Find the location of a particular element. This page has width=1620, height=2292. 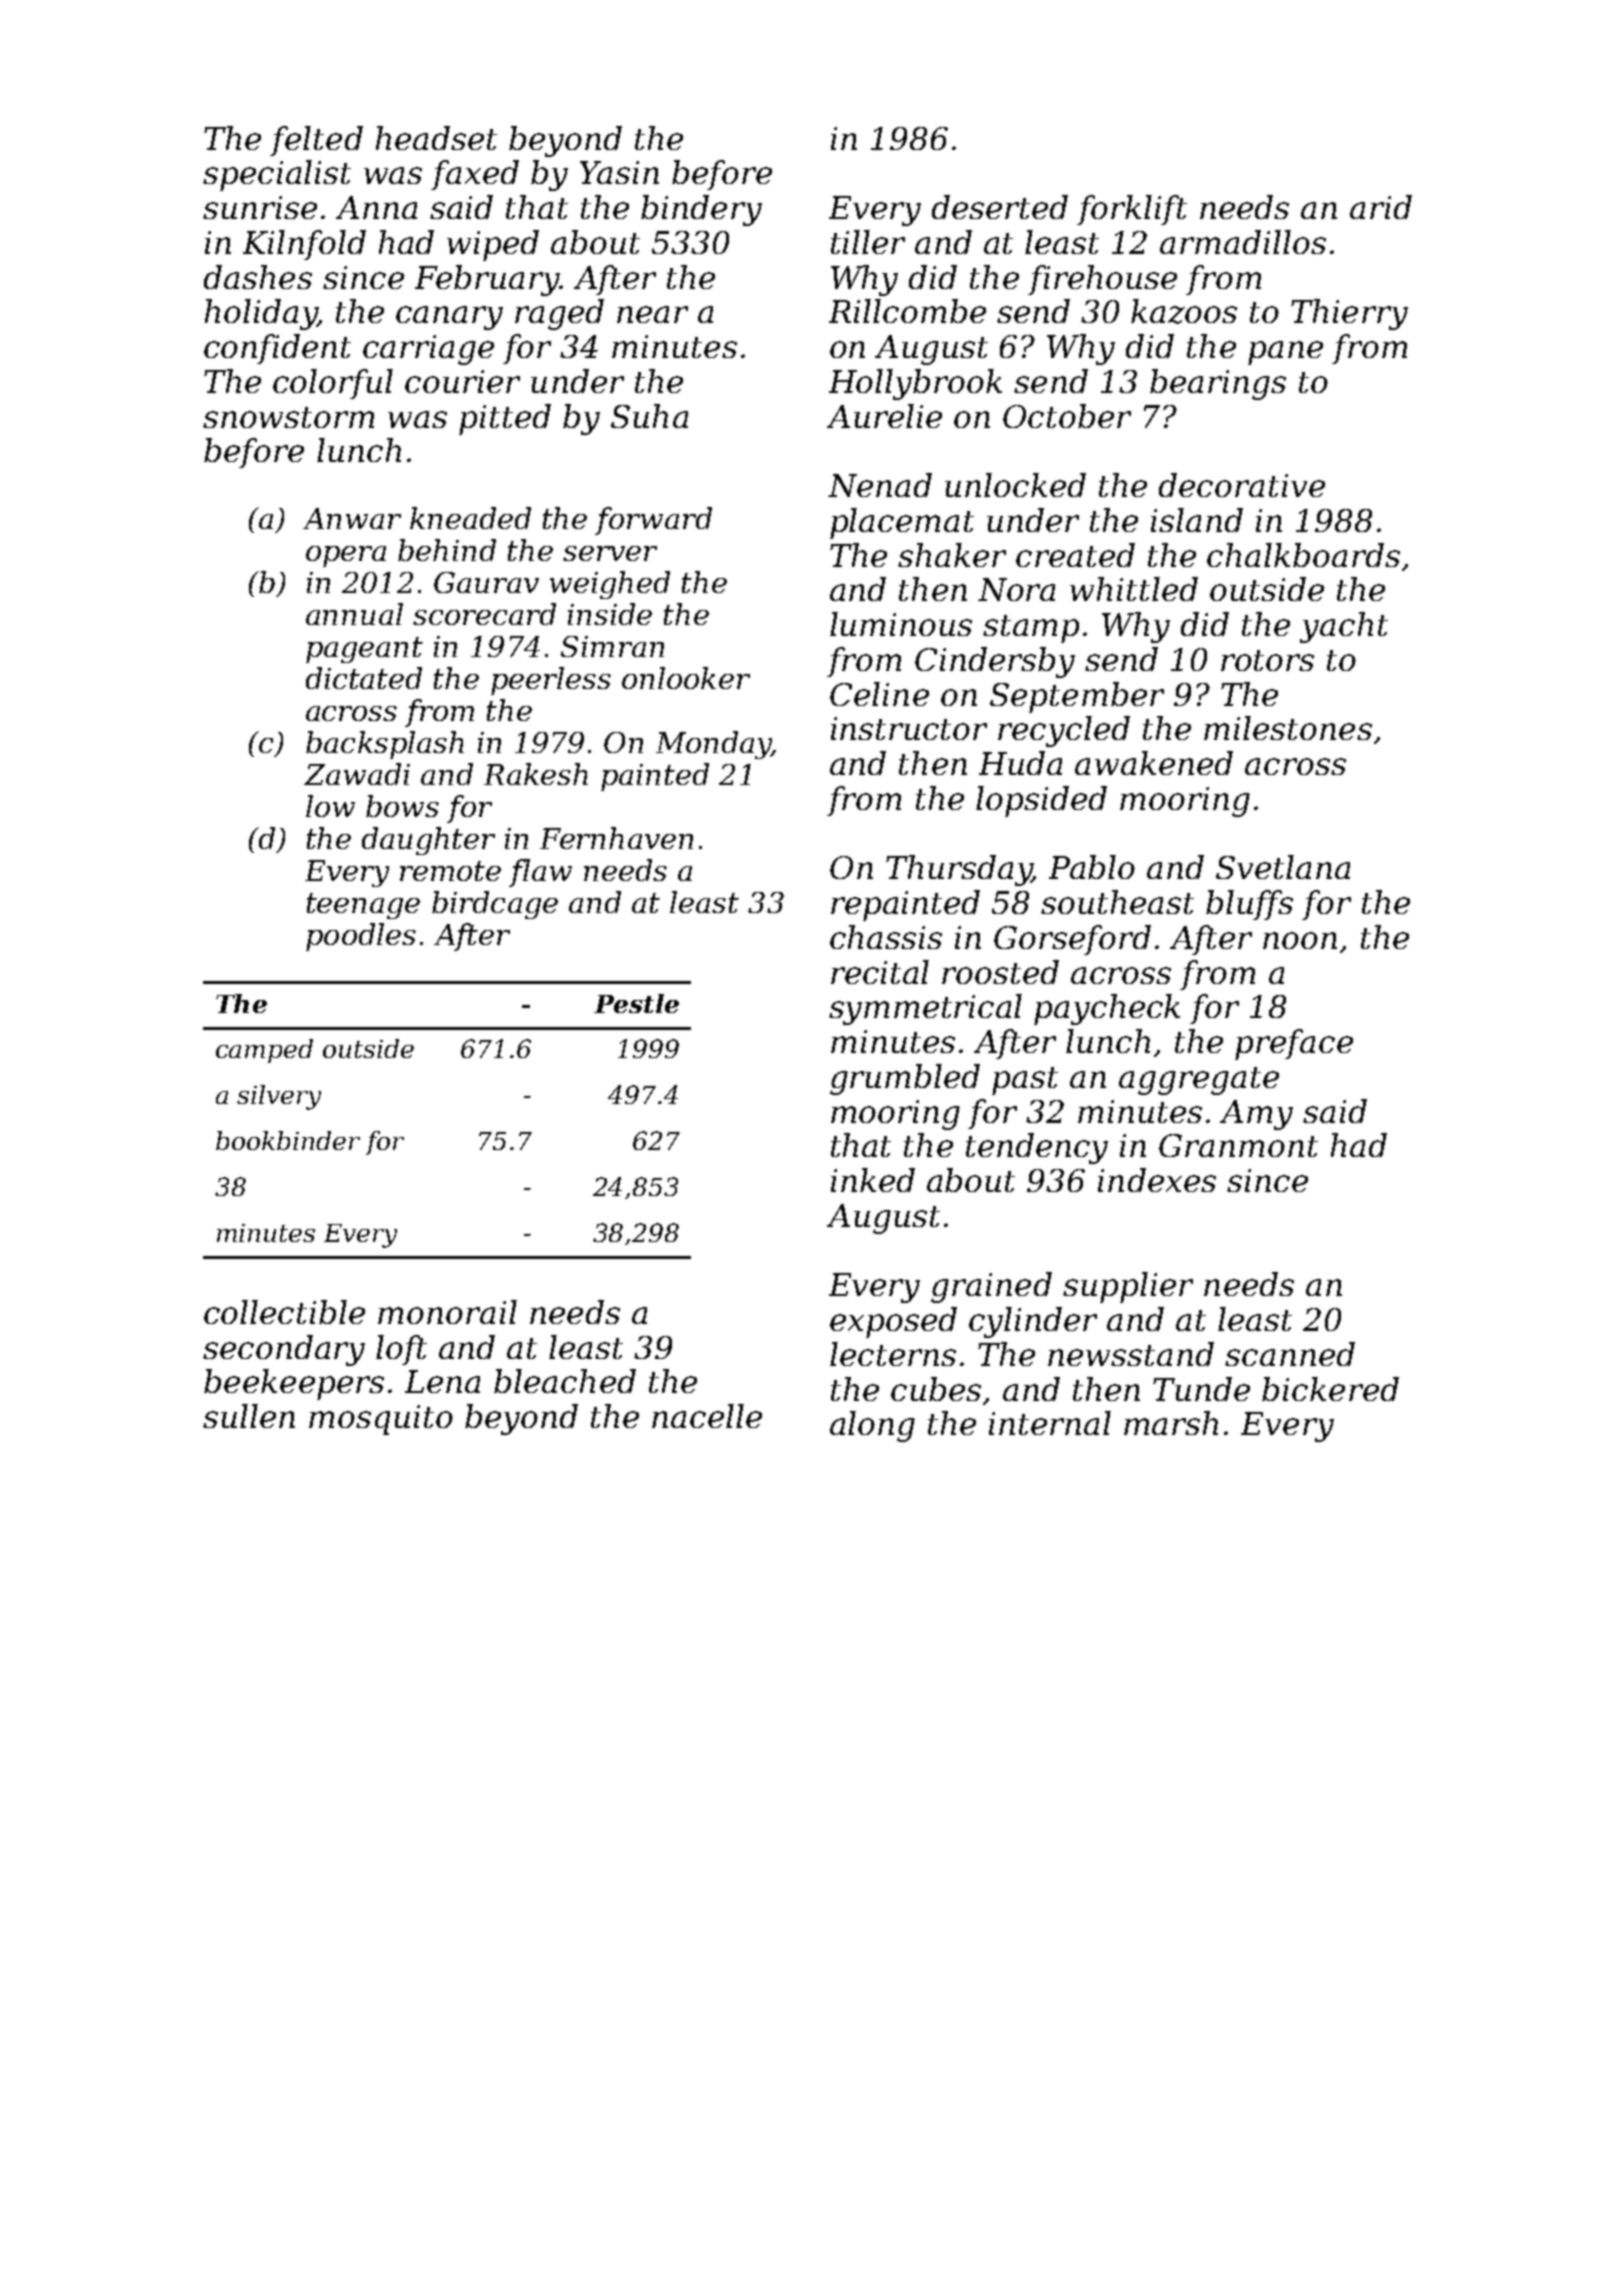

nacelle is located at coordinates (707, 1416).
